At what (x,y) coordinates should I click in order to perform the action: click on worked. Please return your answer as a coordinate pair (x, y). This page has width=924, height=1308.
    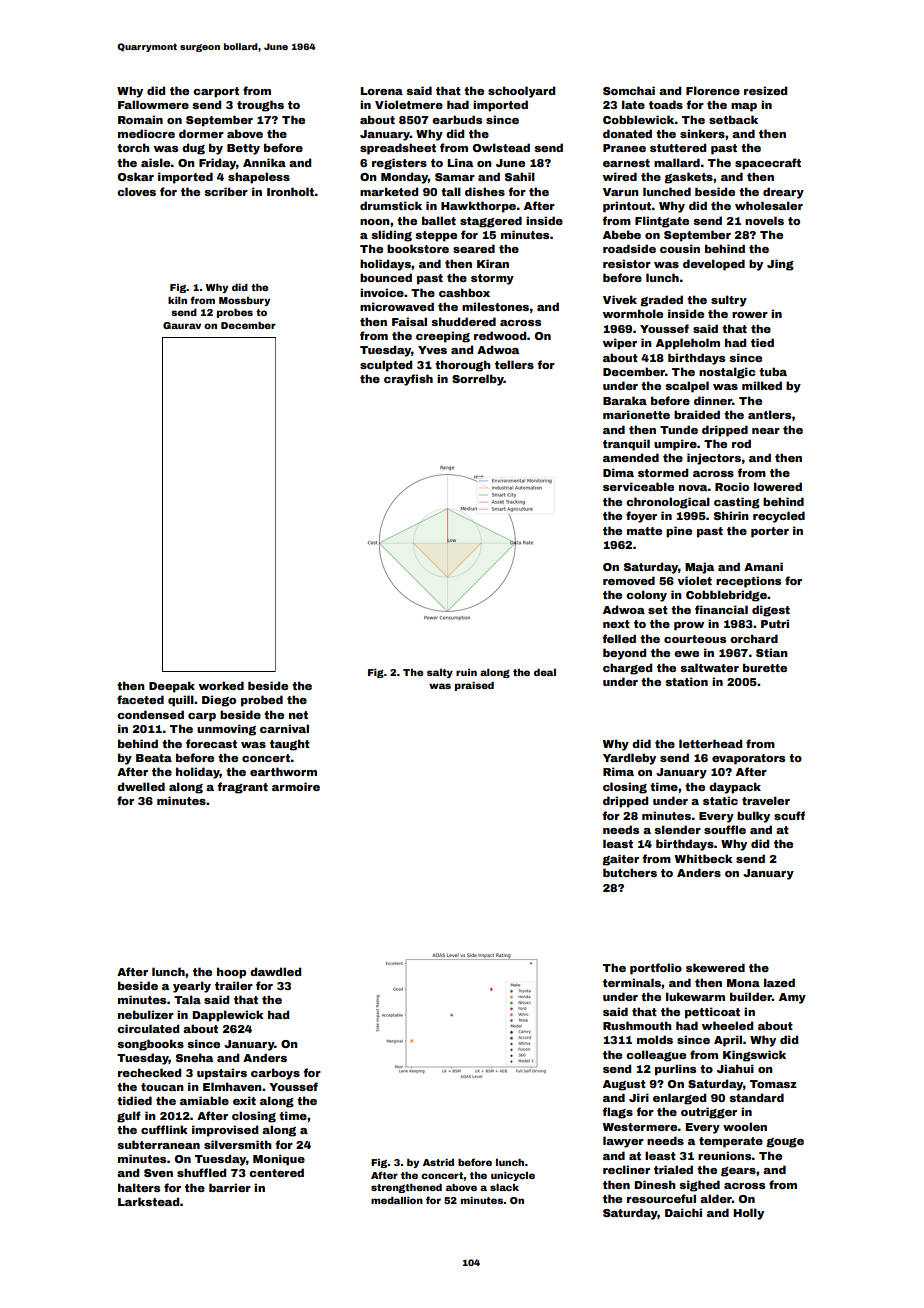
    Looking at the image, I should click on (221, 685).
